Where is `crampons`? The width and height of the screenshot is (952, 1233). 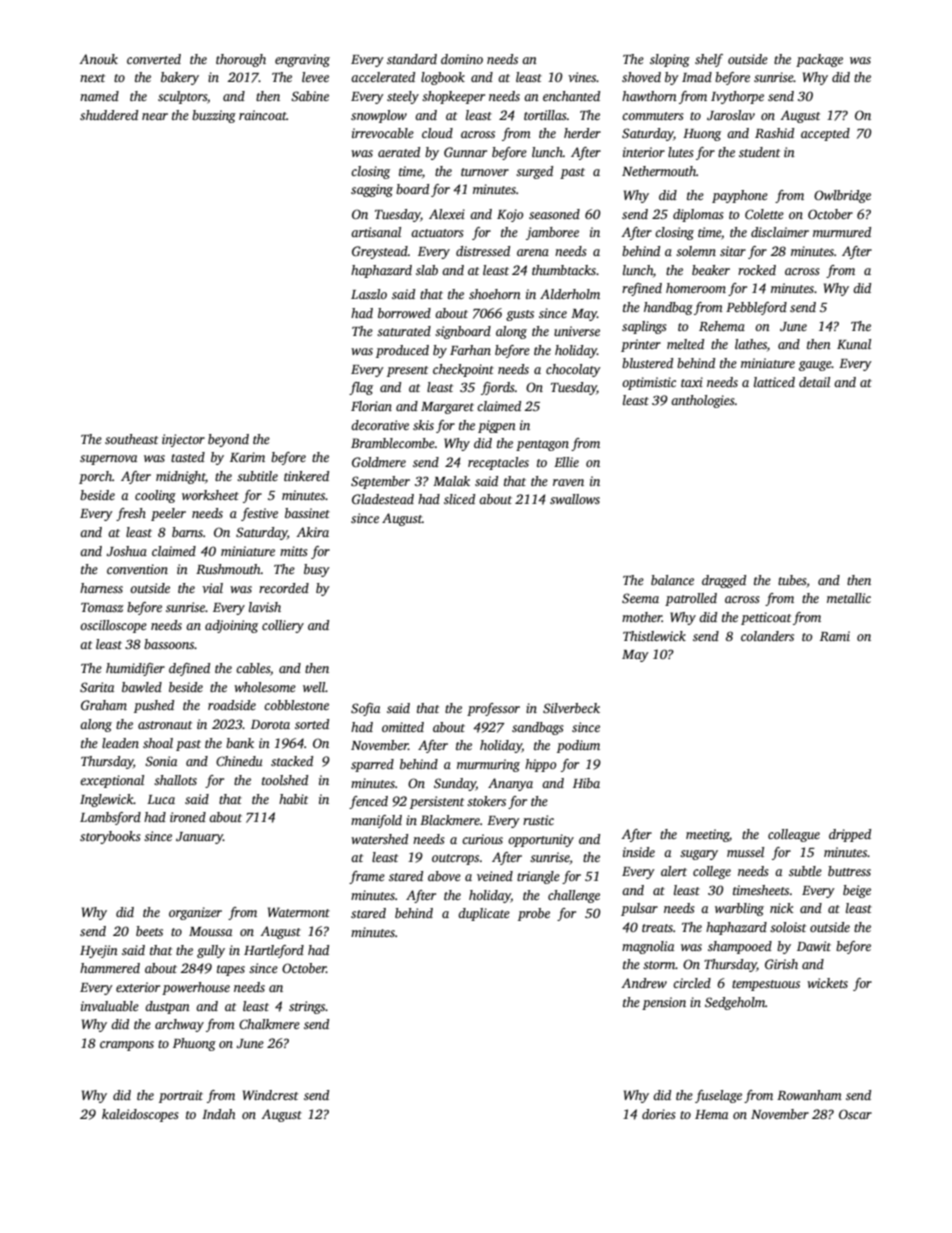
crampons is located at coordinates (127, 1046).
